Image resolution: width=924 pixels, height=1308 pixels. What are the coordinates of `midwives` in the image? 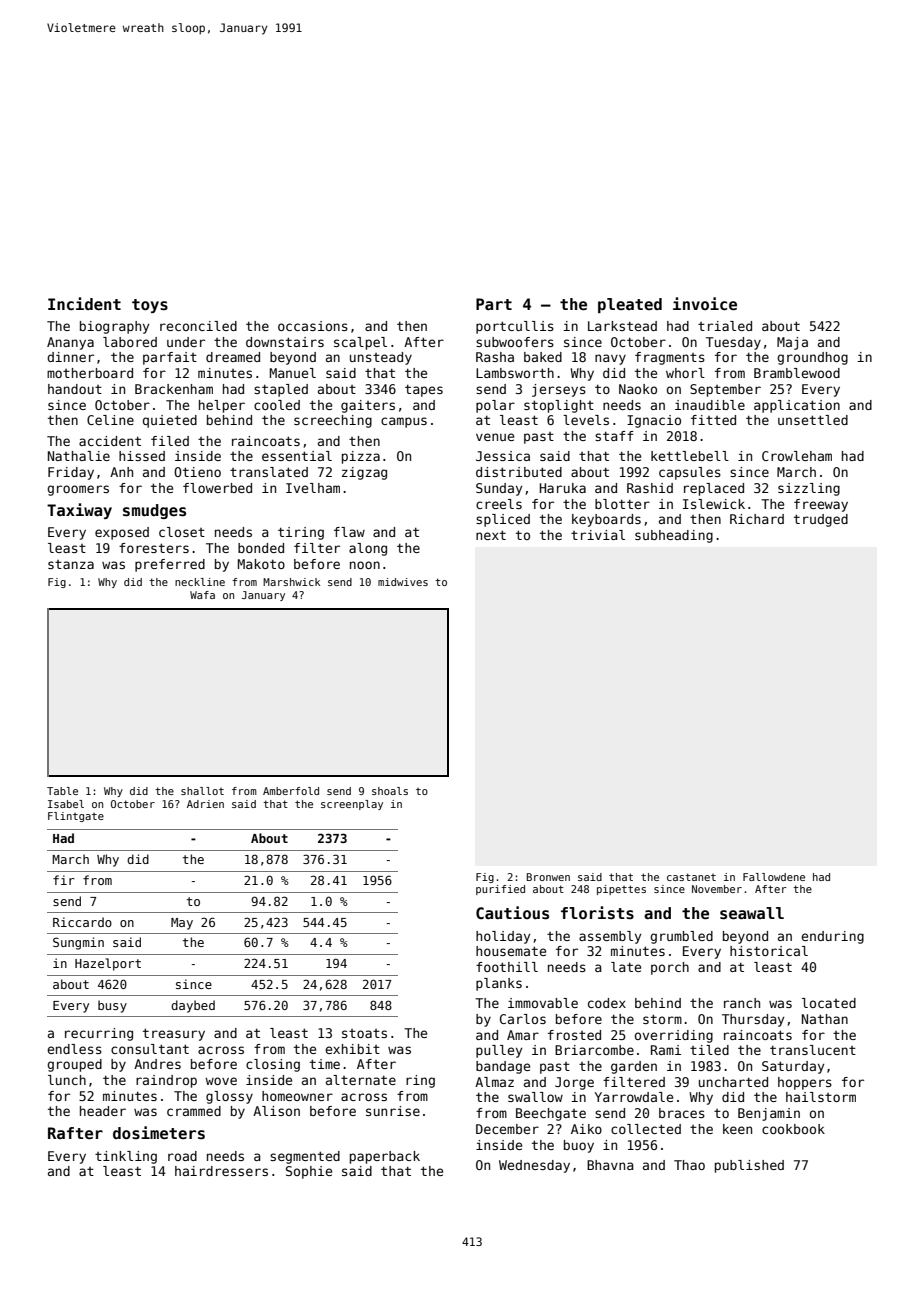 It's located at (403, 582).
